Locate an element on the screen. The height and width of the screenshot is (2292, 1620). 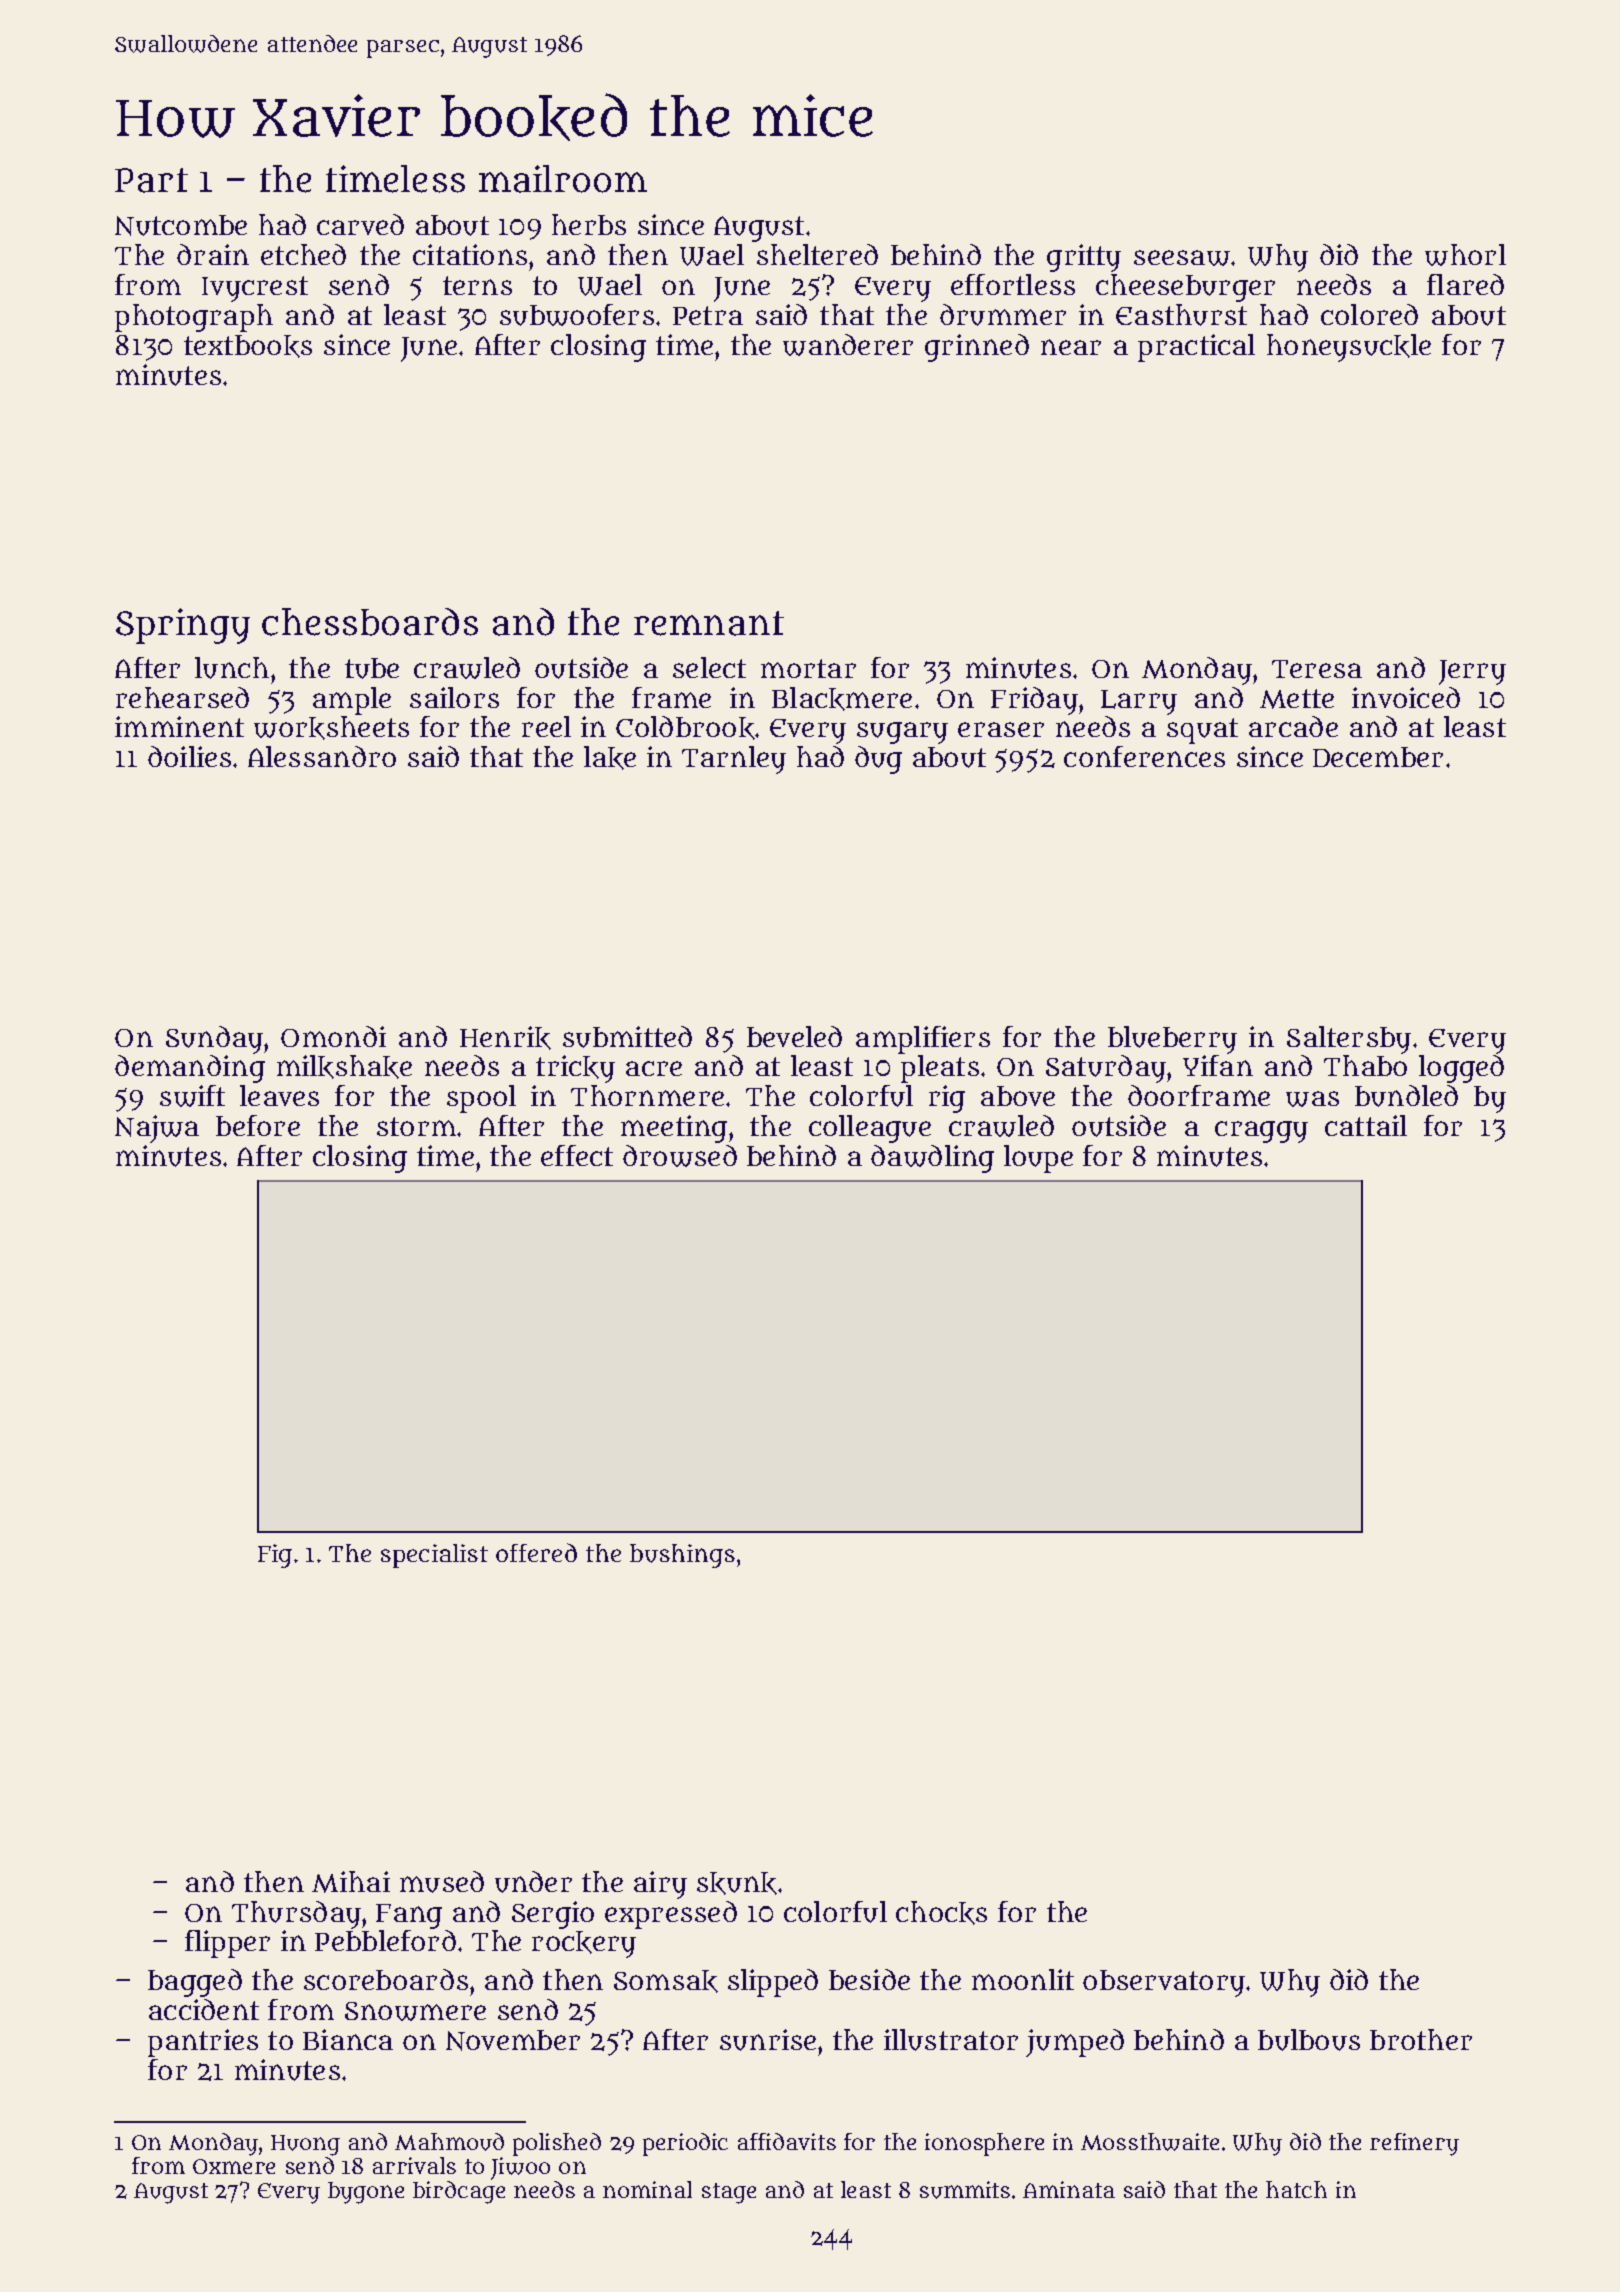
bygone is located at coordinates (366, 2193).
